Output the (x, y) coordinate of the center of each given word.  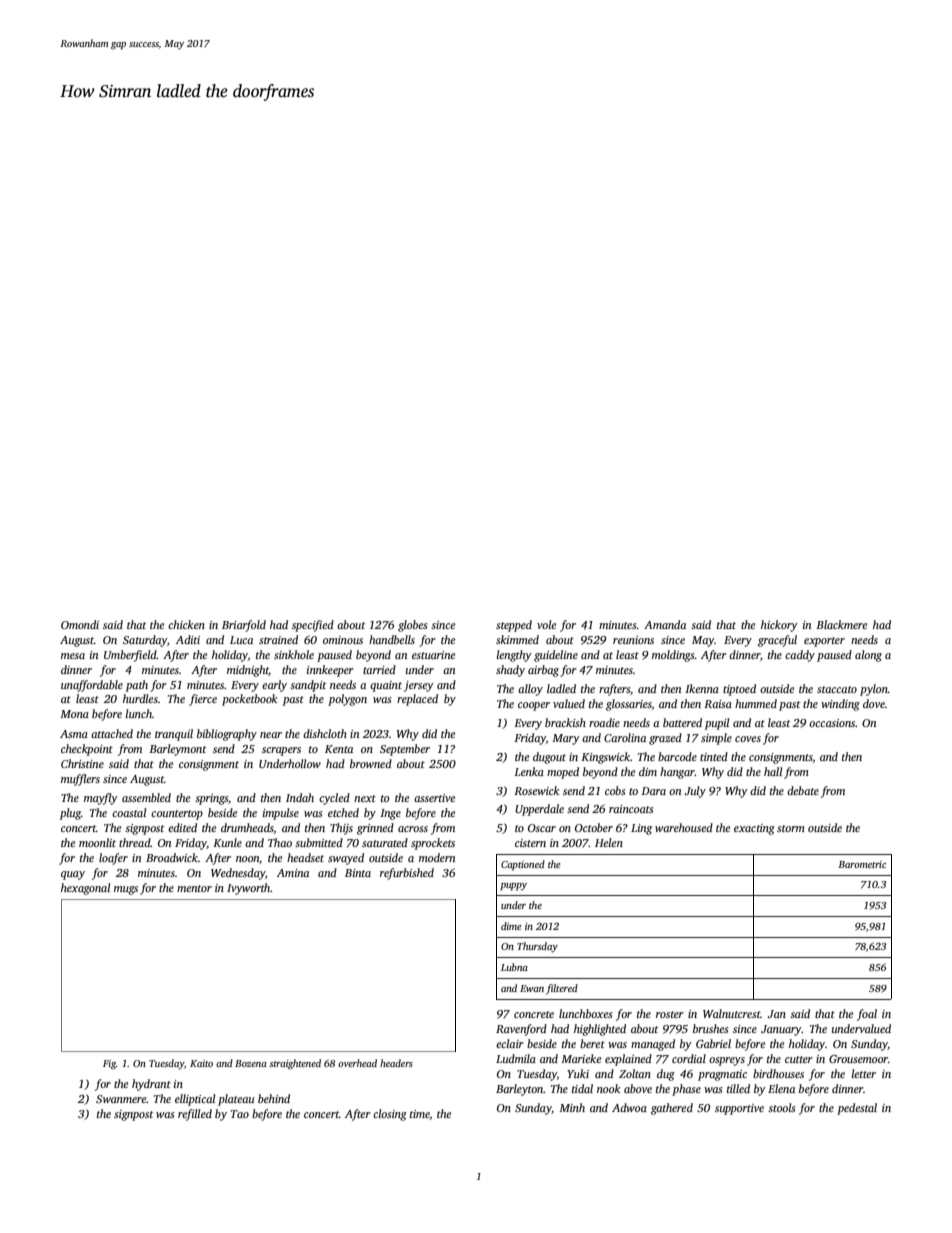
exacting (754, 829)
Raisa (718, 704)
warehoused (684, 827)
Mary (566, 739)
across (413, 829)
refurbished (407, 874)
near (271, 735)
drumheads (247, 828)
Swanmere (121, 1099)
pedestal (857, 1109)
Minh (572, 1107)
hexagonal (85, 889)
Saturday (145, 641)
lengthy (514, 656)
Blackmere (841, 624)
